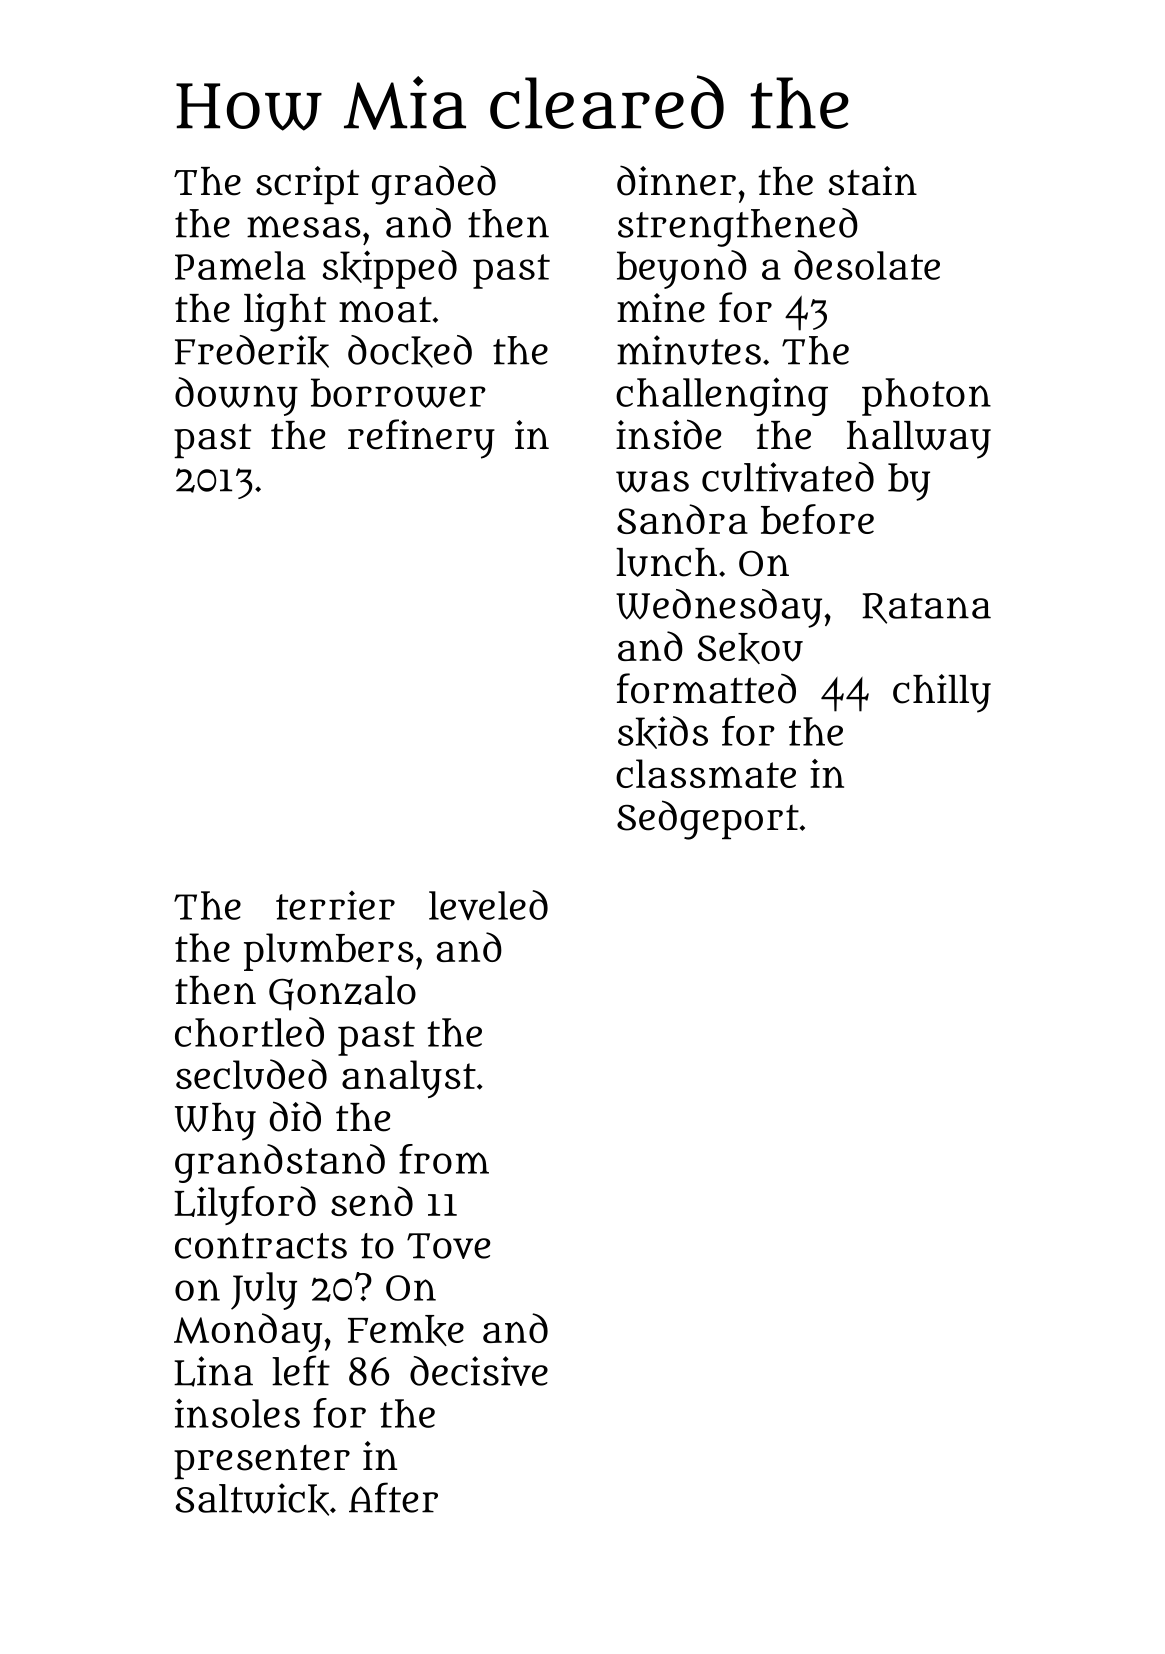 The width and height of the document is (1165, 1654). Describe the element at coordinates (668, 434) in the document. I see `inside` at that location.
